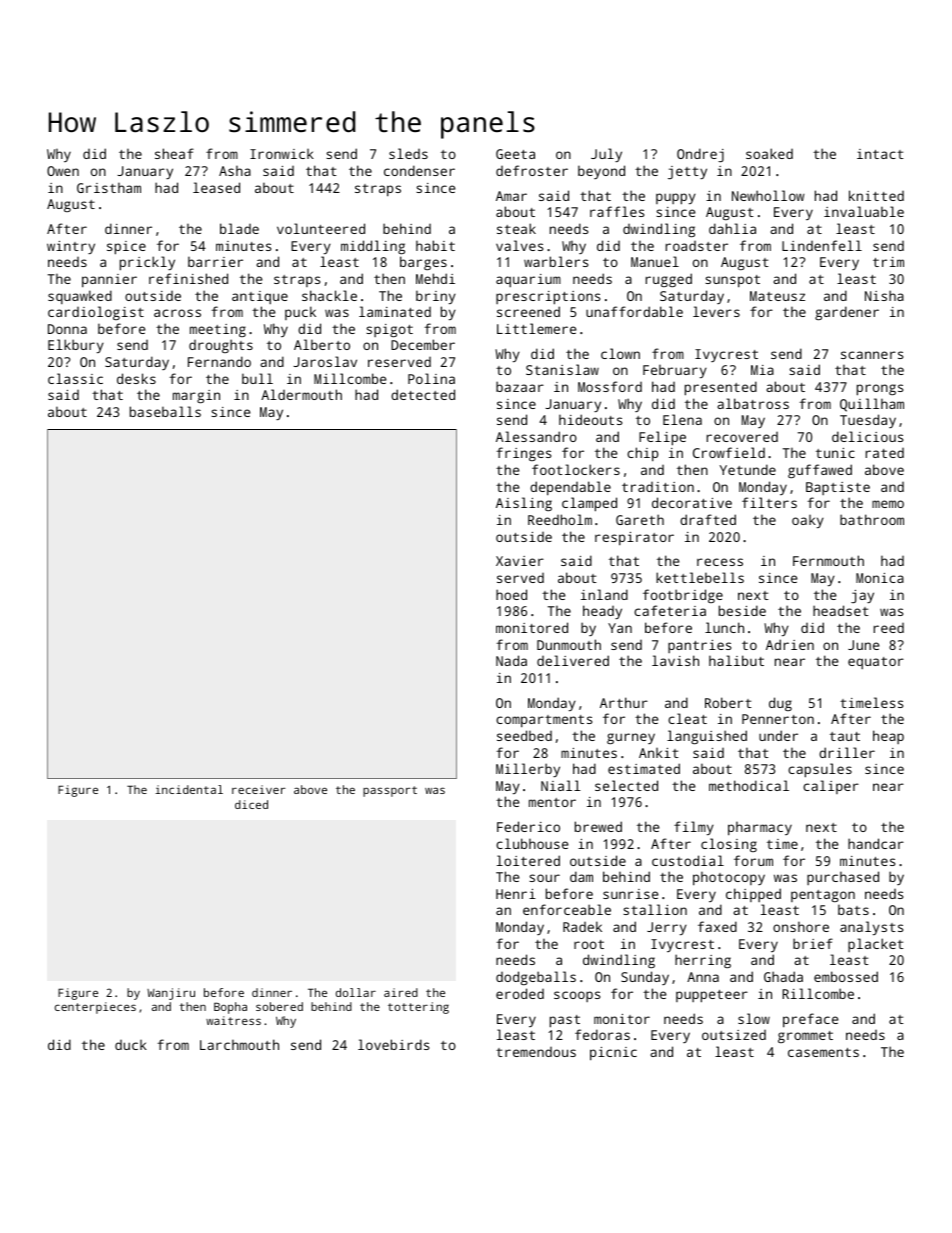 This screenshot has height=1233, width=952. I want to click on wintry, so click(71, 247).
